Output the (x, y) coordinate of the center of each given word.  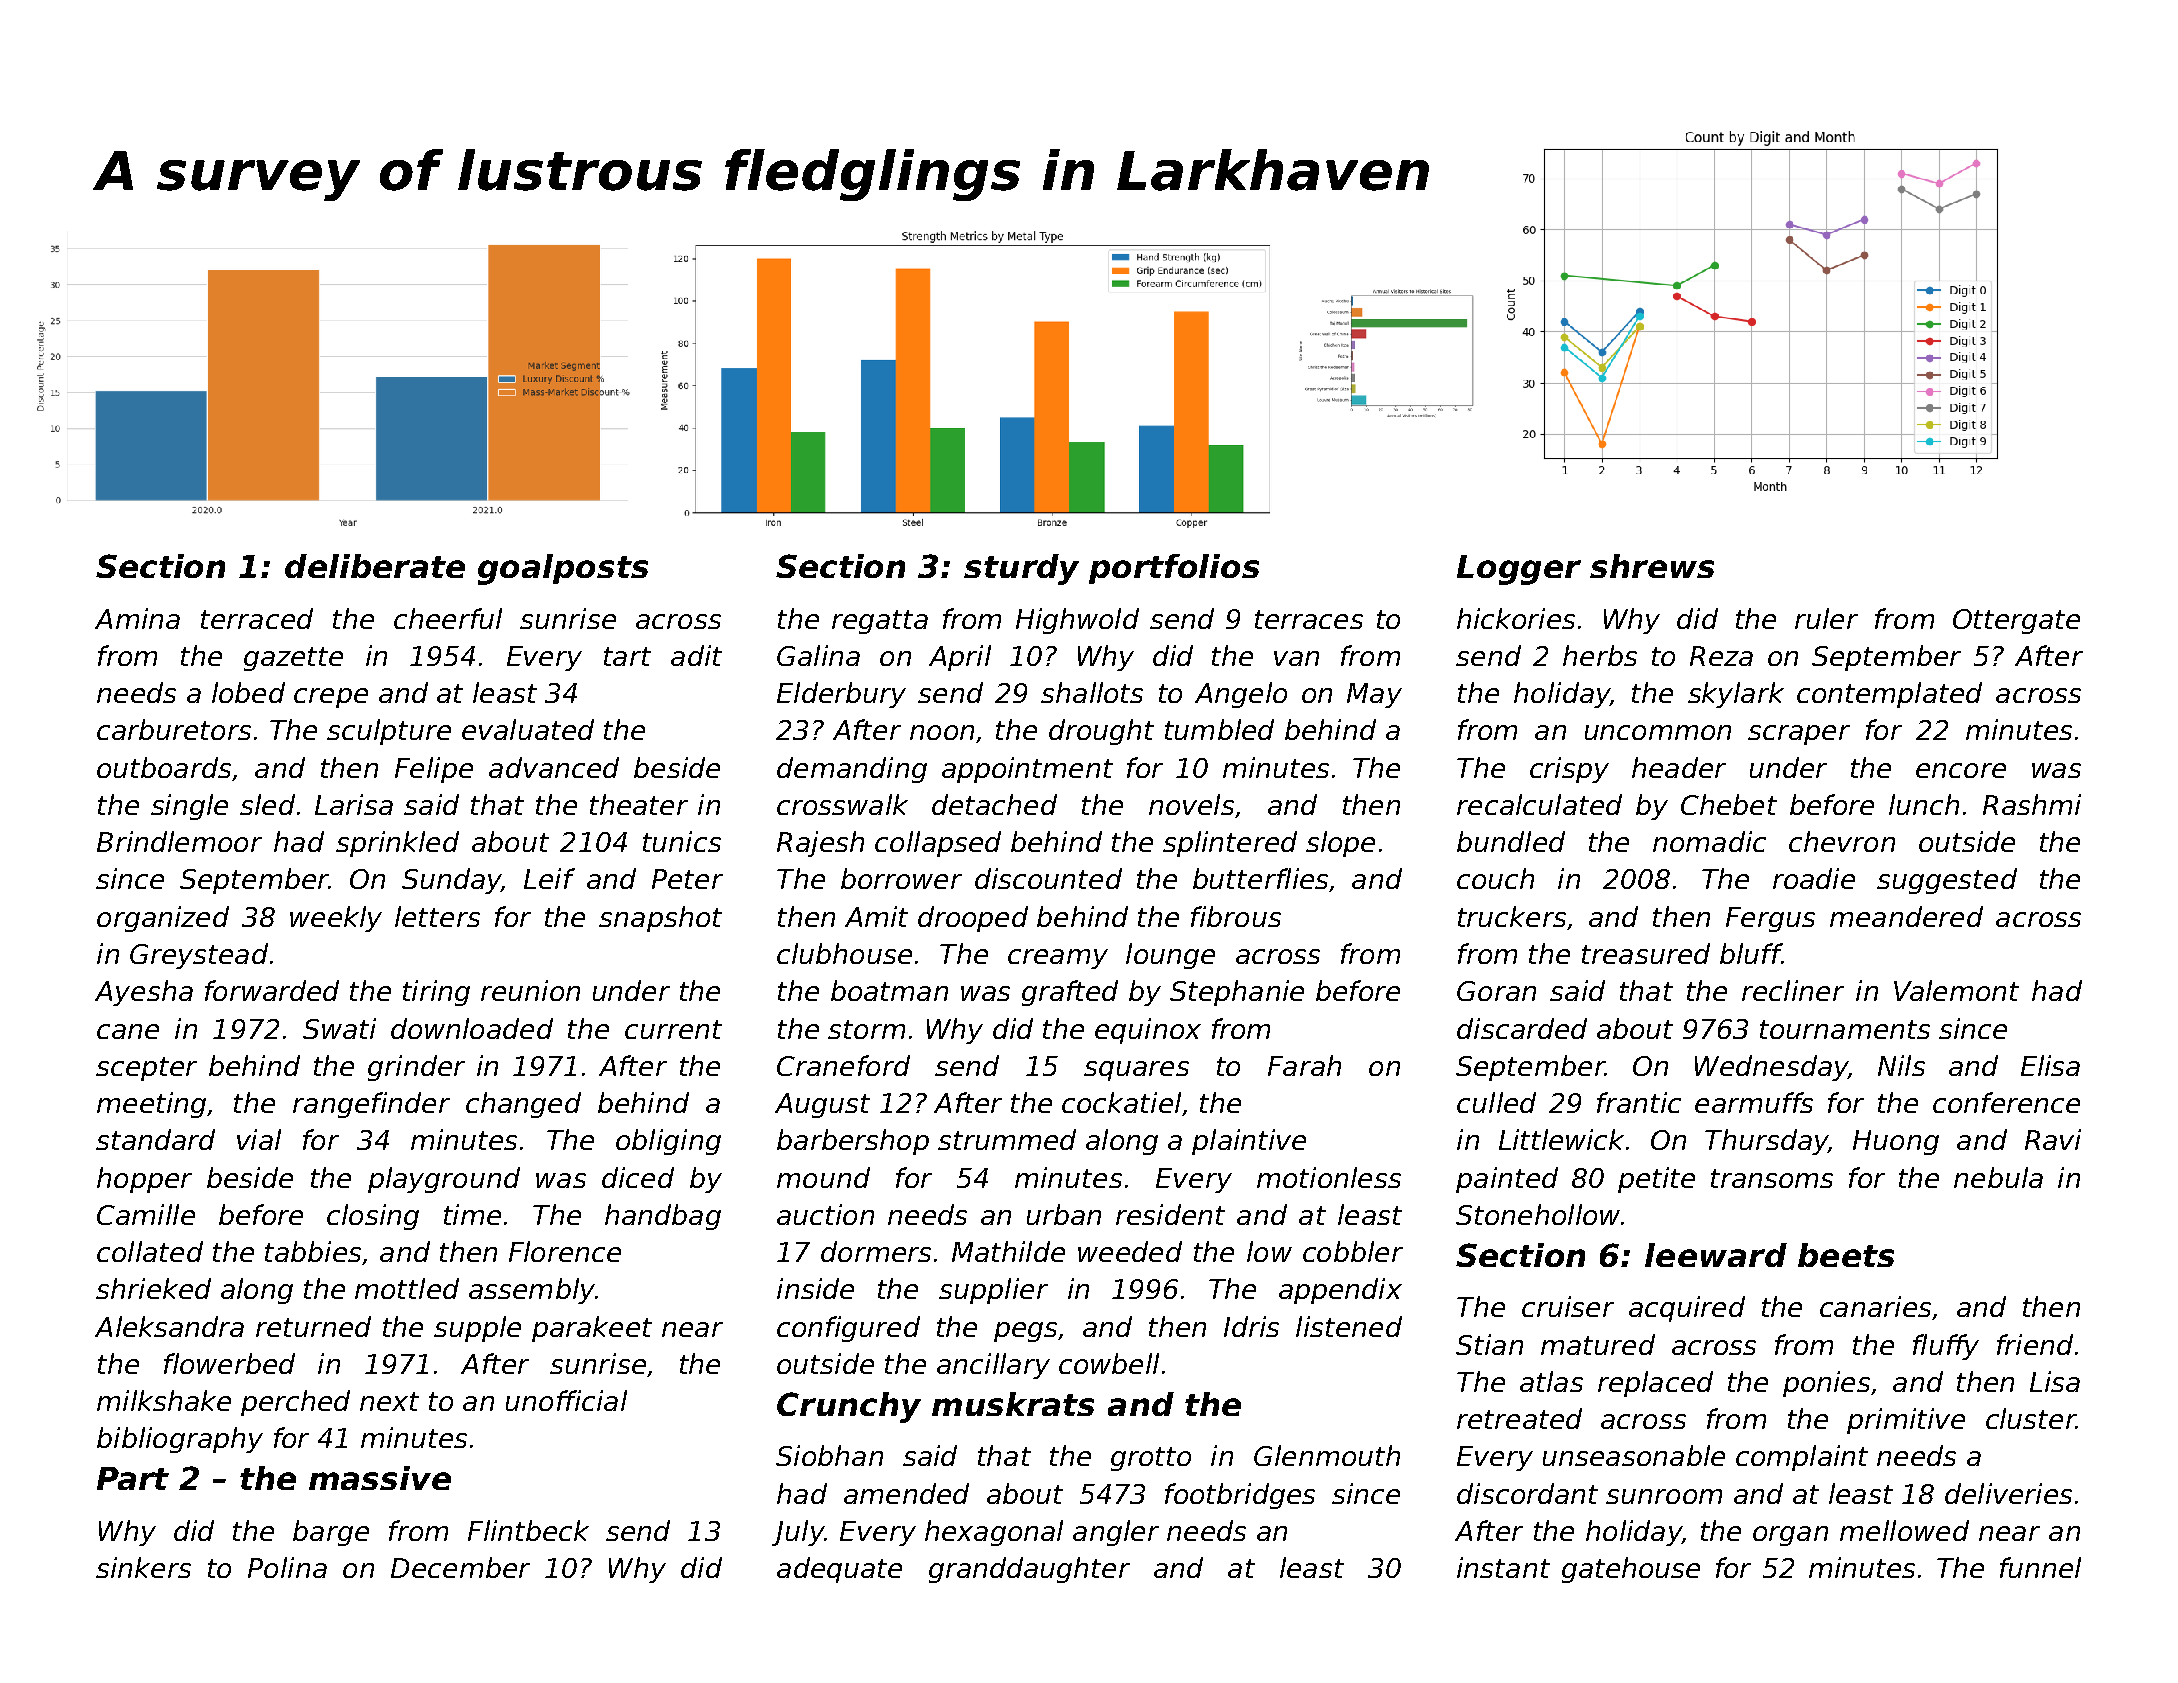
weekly (336, 919)
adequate (839, 1570)
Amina (137, 618)
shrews (1652, 566)
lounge (1170, 956)
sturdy (1021, 569)
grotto (1151, 1459)
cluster (2031, 1418)
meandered (1906, 916)
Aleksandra (169, 1326)
